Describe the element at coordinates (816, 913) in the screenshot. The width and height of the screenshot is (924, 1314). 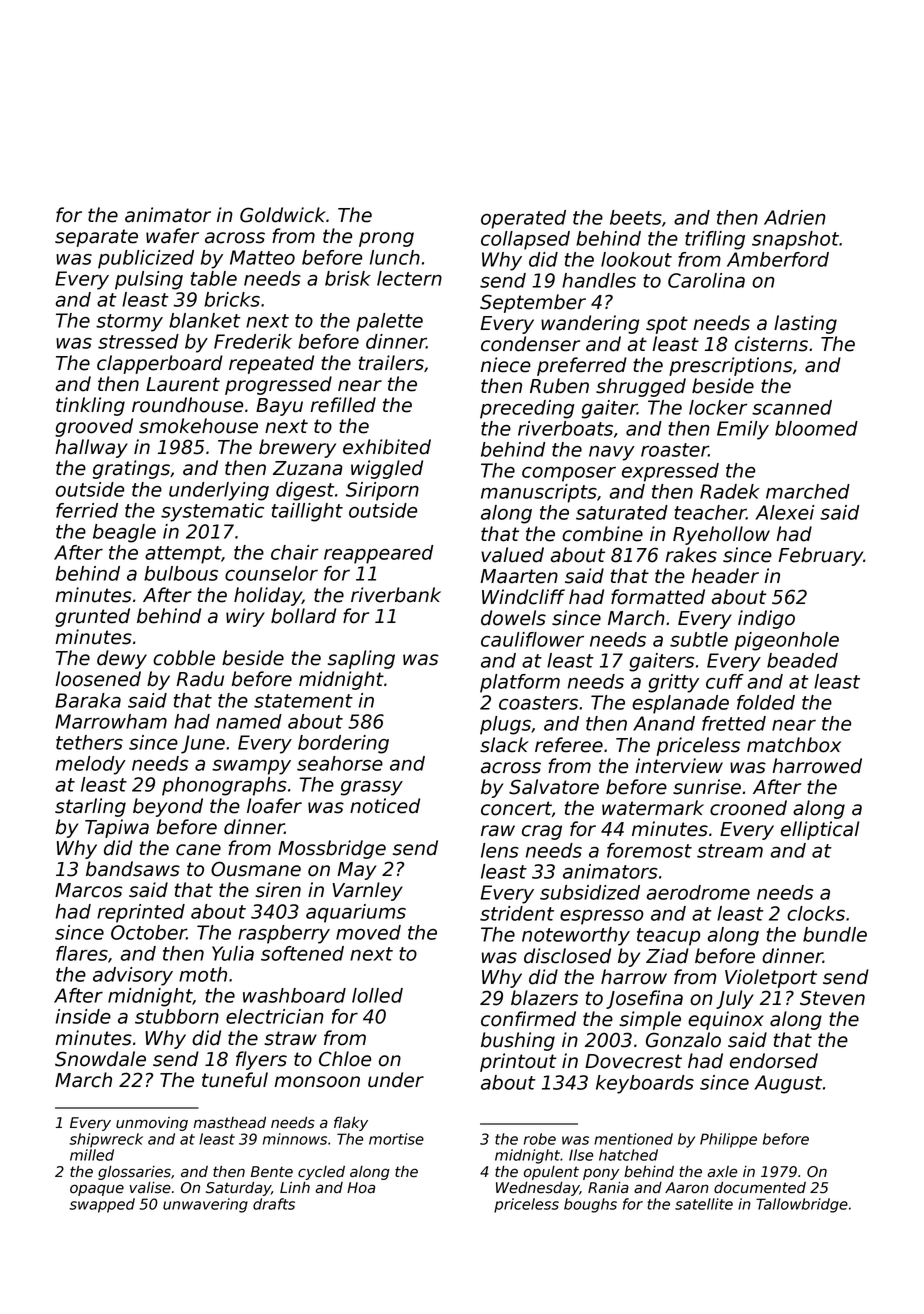
I see `clocks` at that location.
